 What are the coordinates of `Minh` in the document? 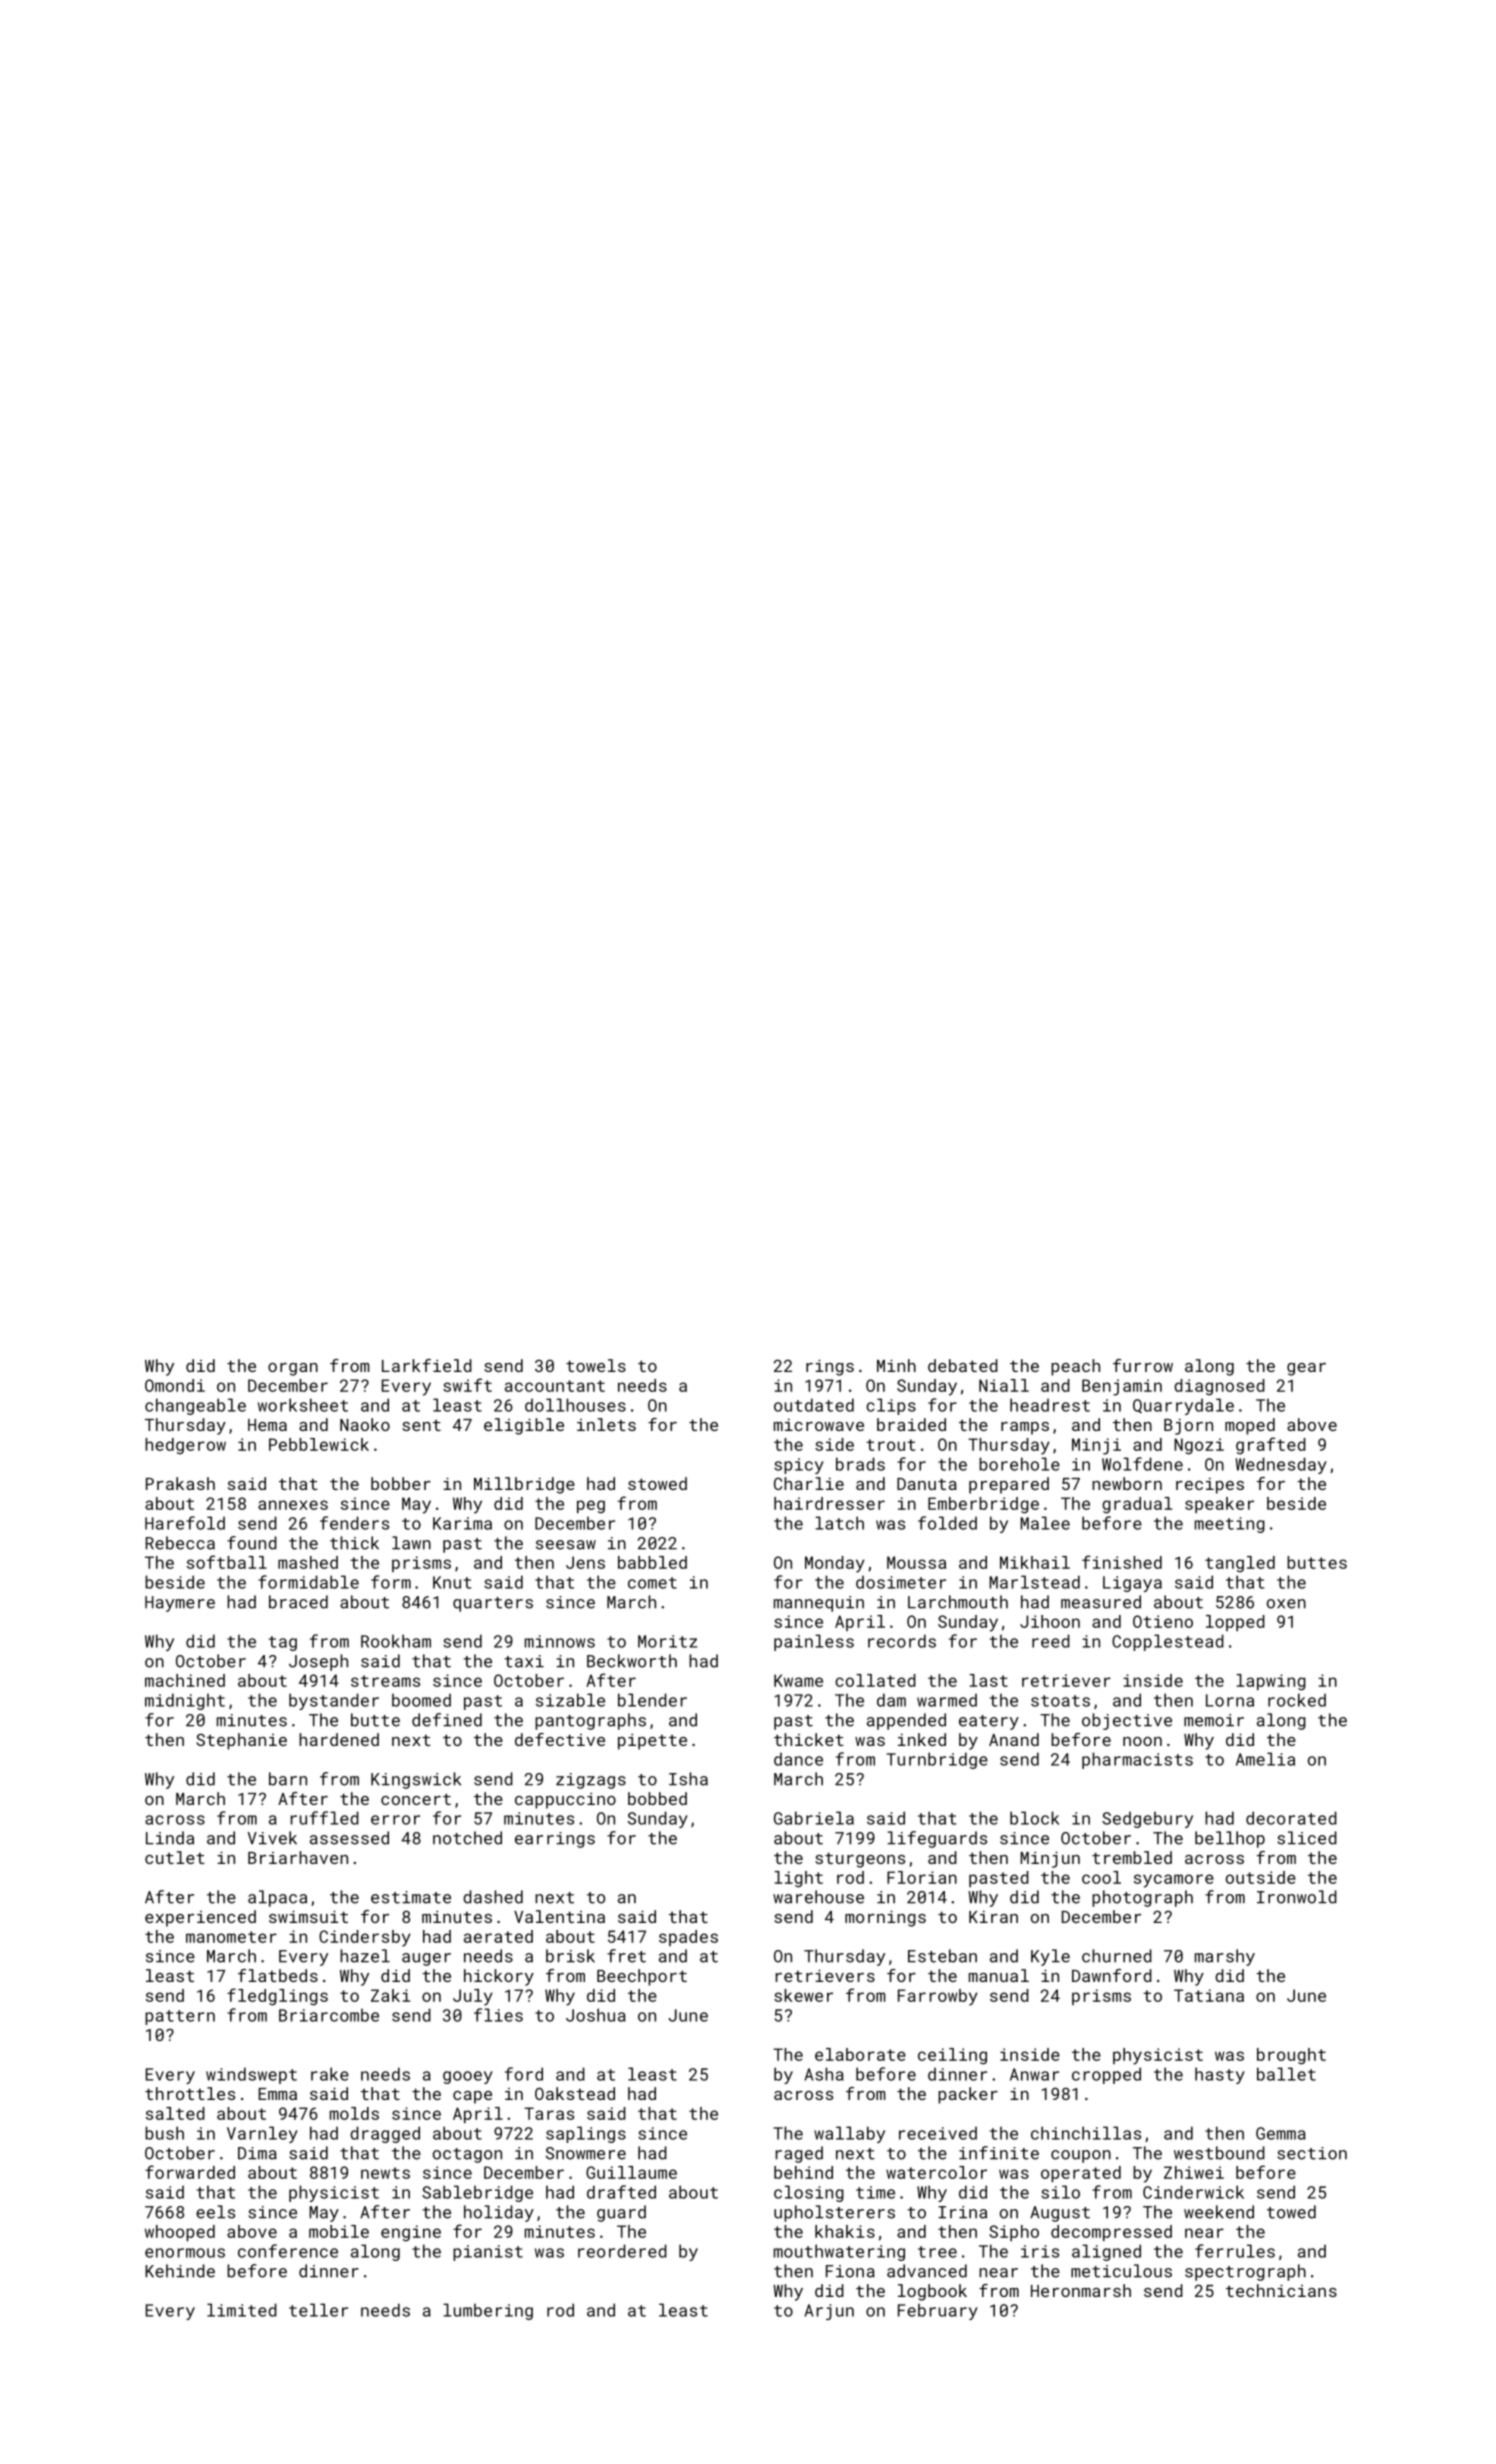 It's located at (896, 1365).
